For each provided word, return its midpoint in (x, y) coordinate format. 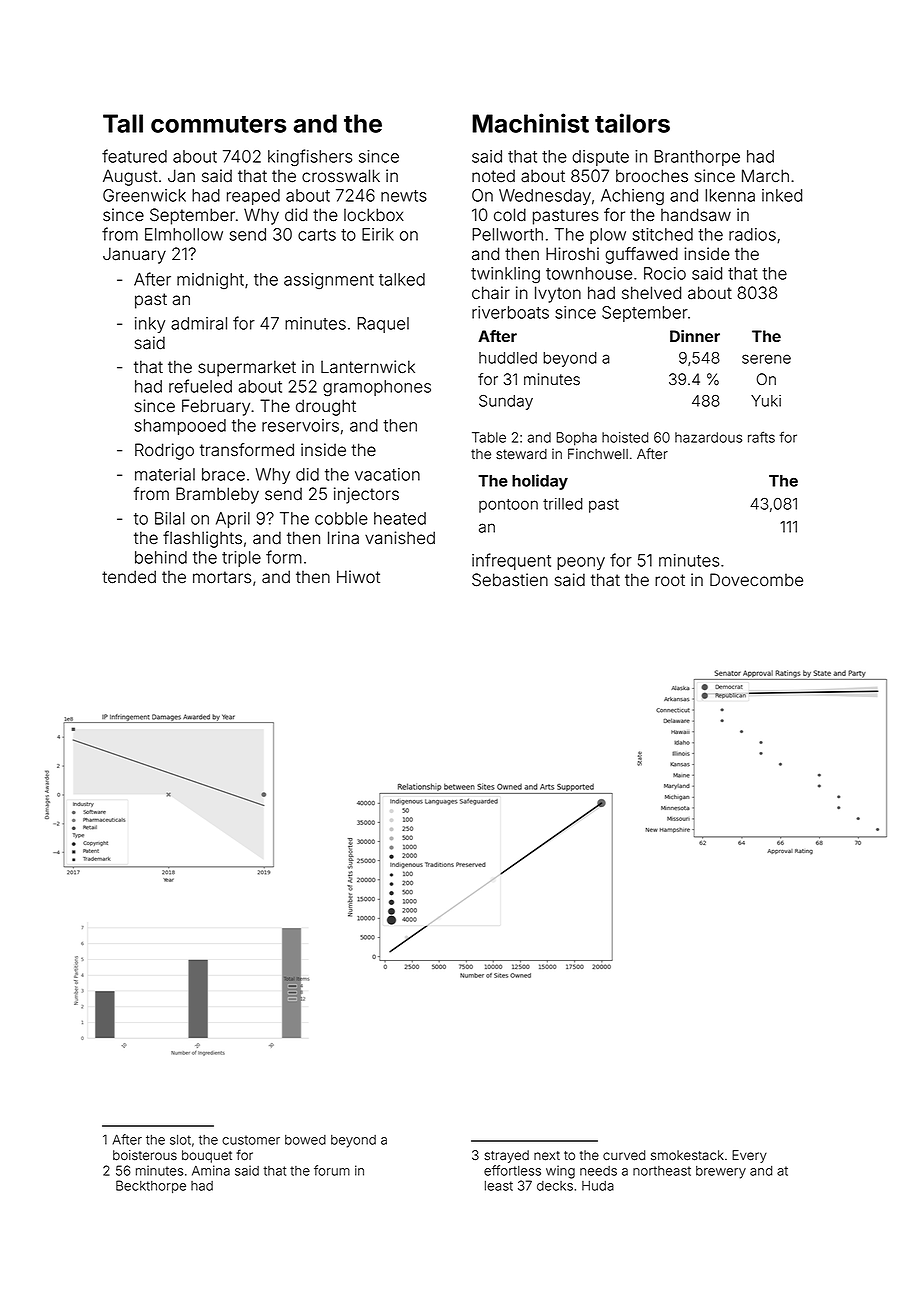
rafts (761, 437)
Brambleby (217, 495)
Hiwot (358, 577)
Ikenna (730, 195)
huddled (508, 358)
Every (749, 1156)
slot (180, 1140)
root (670, 580)
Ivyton (558, 294)
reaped (253, 197)
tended (129, 577)
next (547, 1156)
